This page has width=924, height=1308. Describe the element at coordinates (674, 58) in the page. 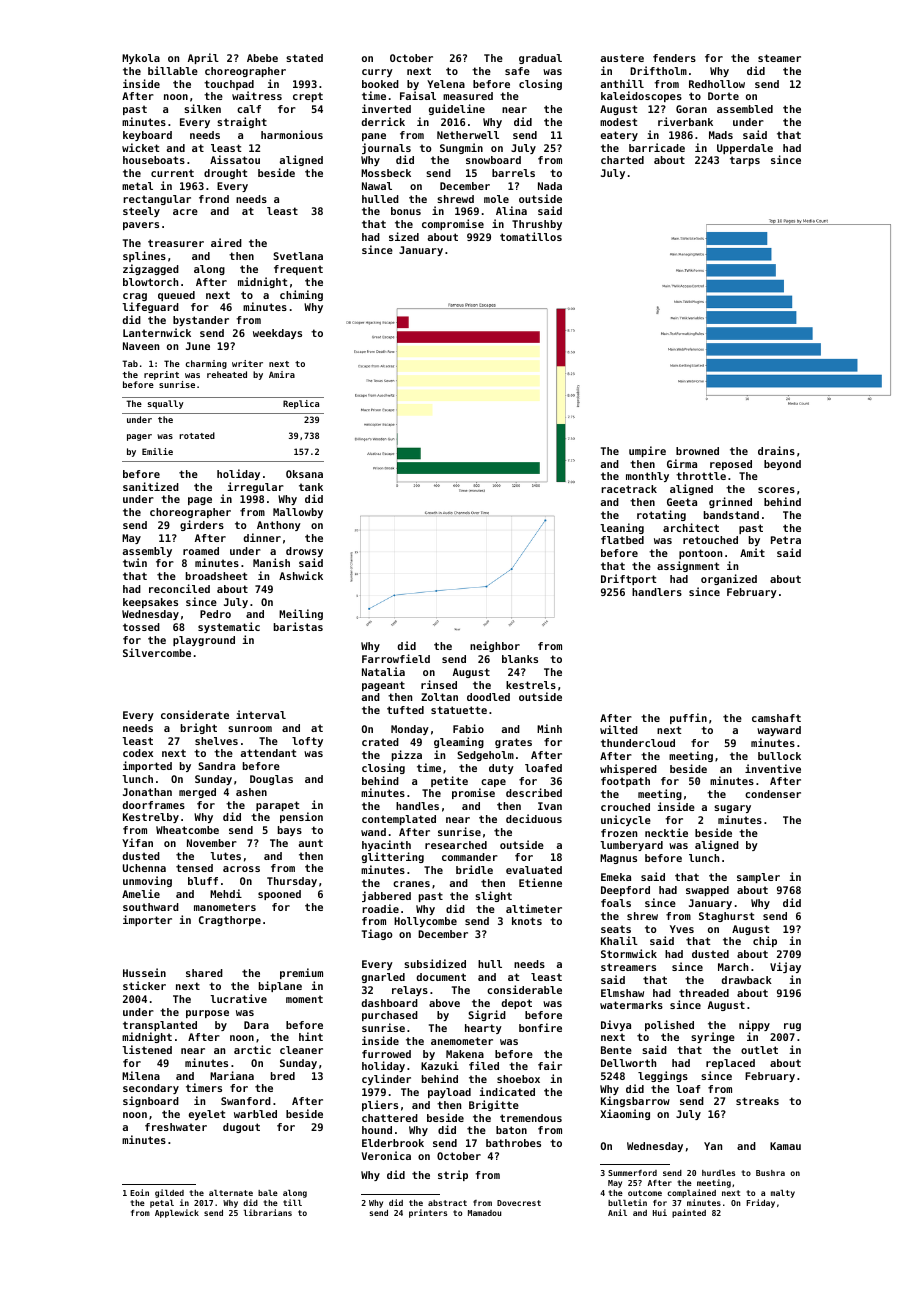

I see `fenders` at that location.
